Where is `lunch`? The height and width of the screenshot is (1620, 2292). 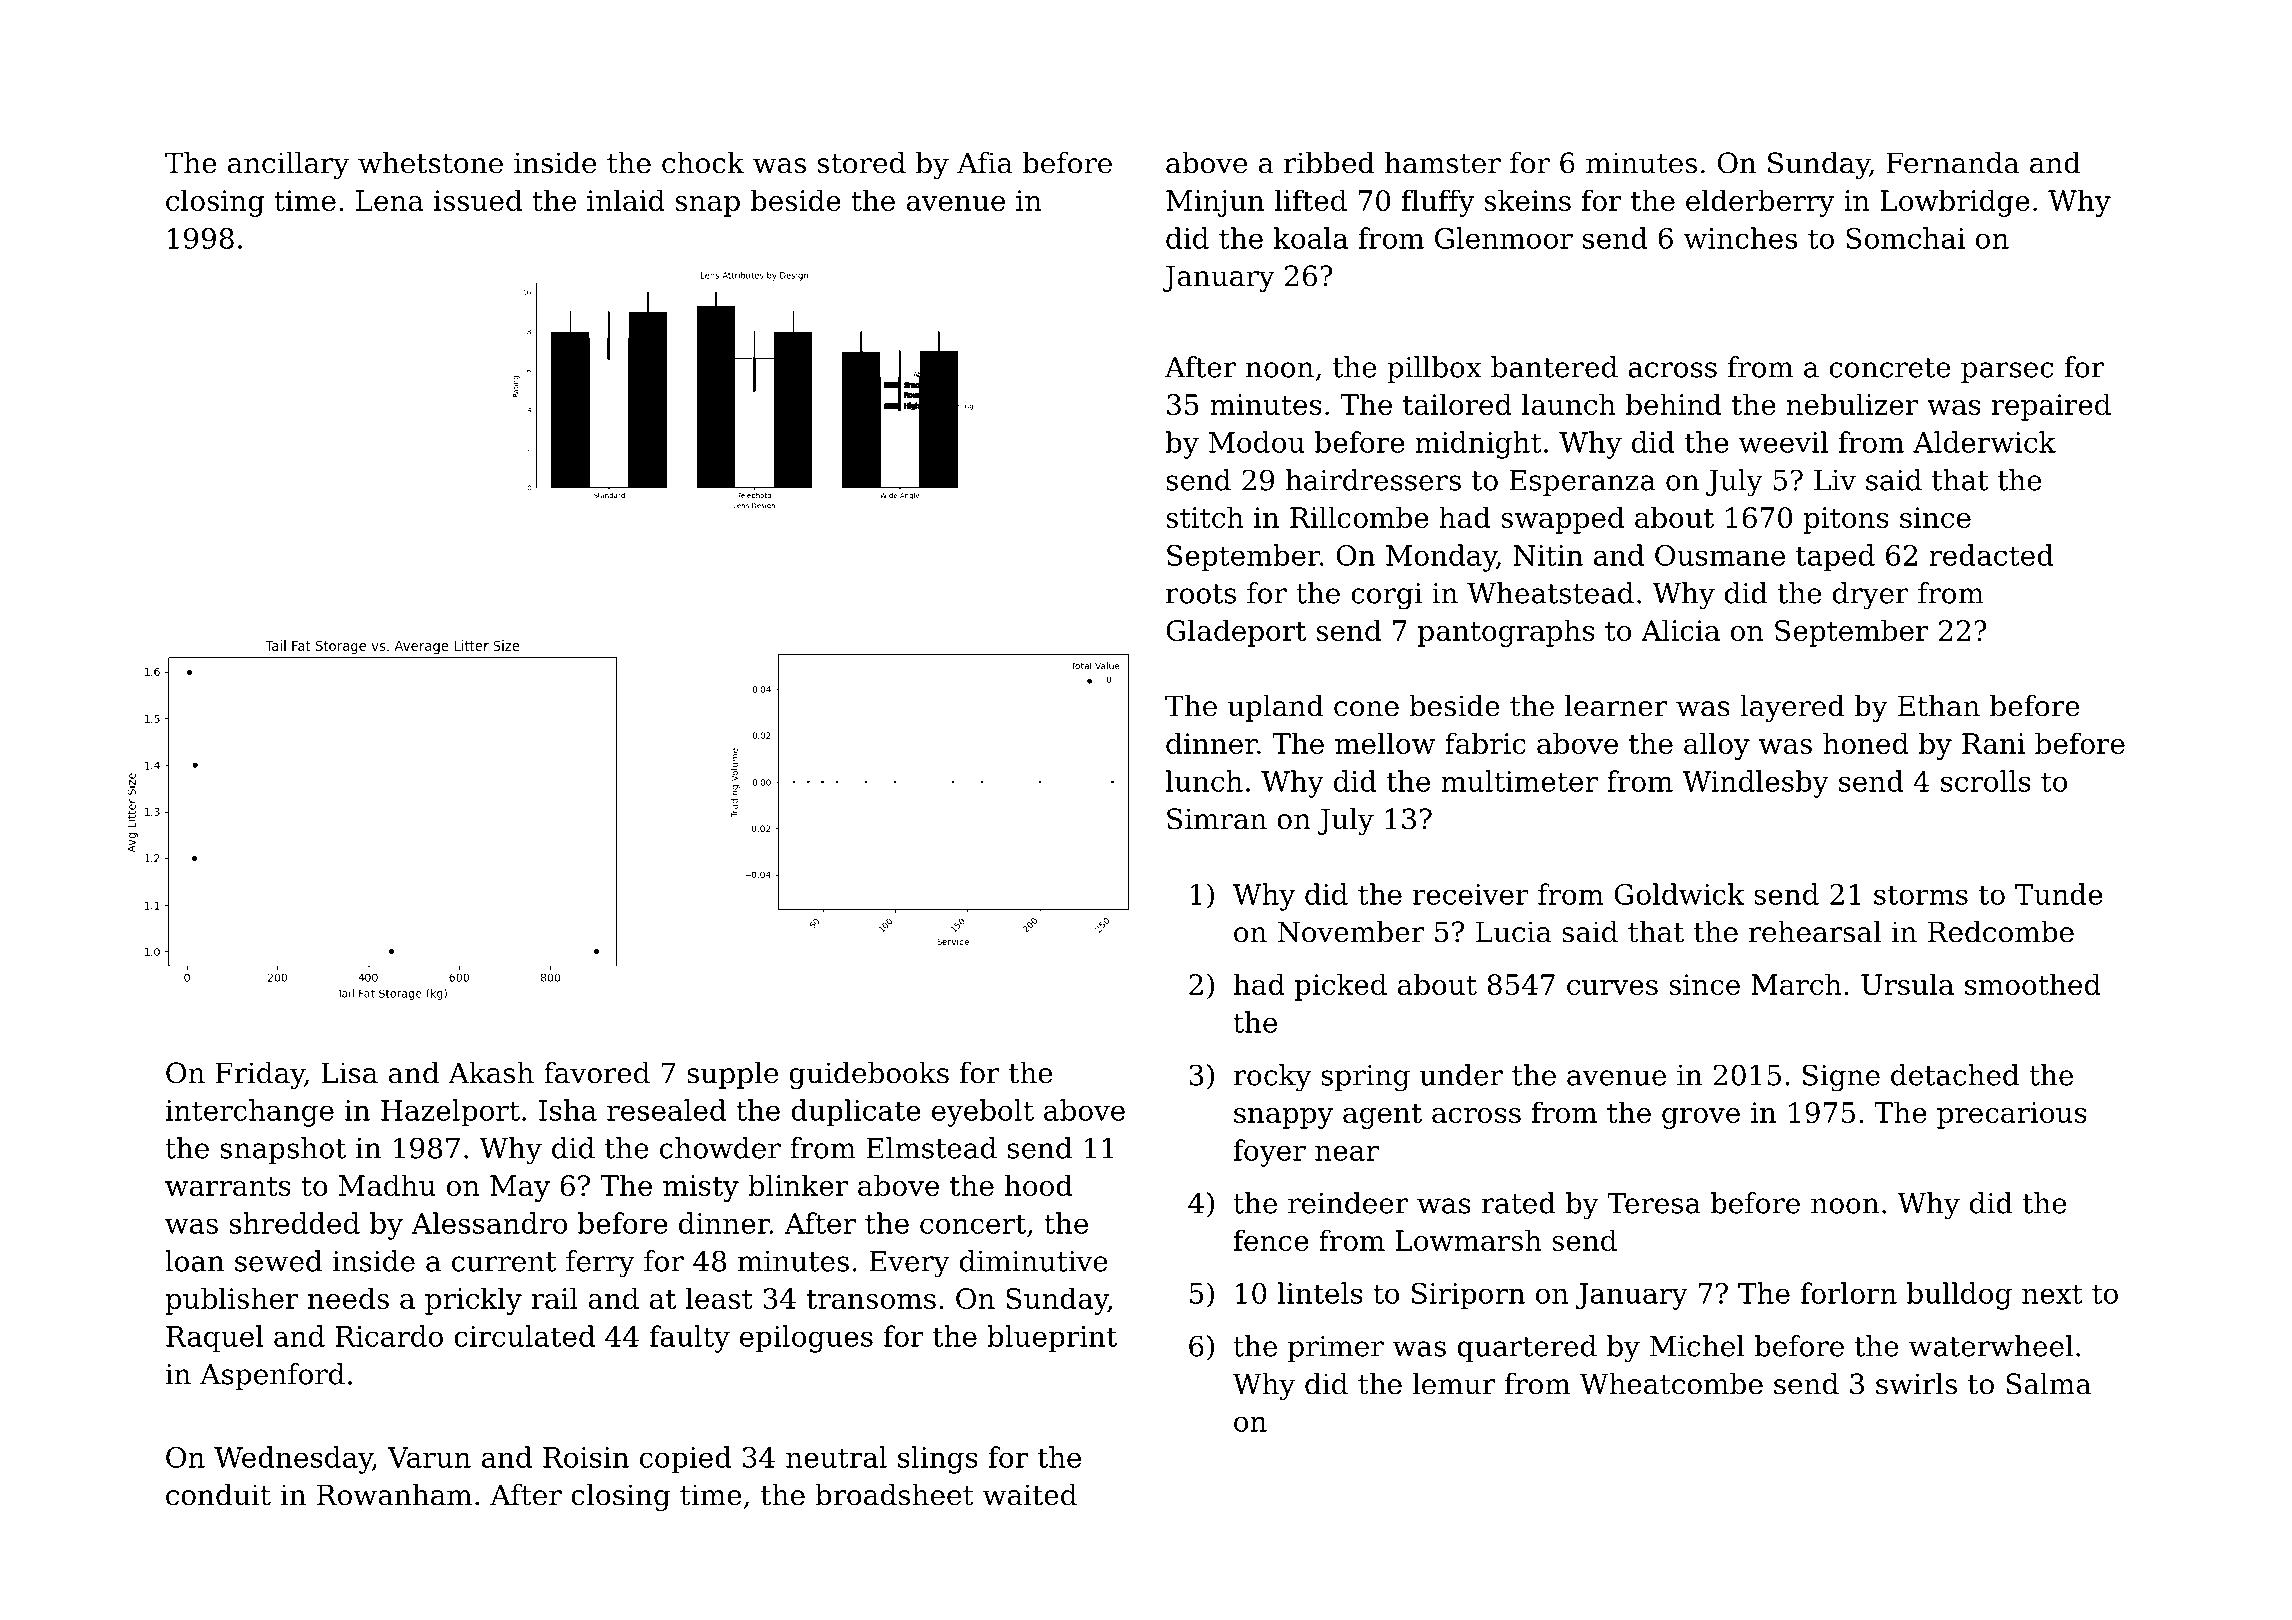
lunch is located at coordinates (1204, 781).
